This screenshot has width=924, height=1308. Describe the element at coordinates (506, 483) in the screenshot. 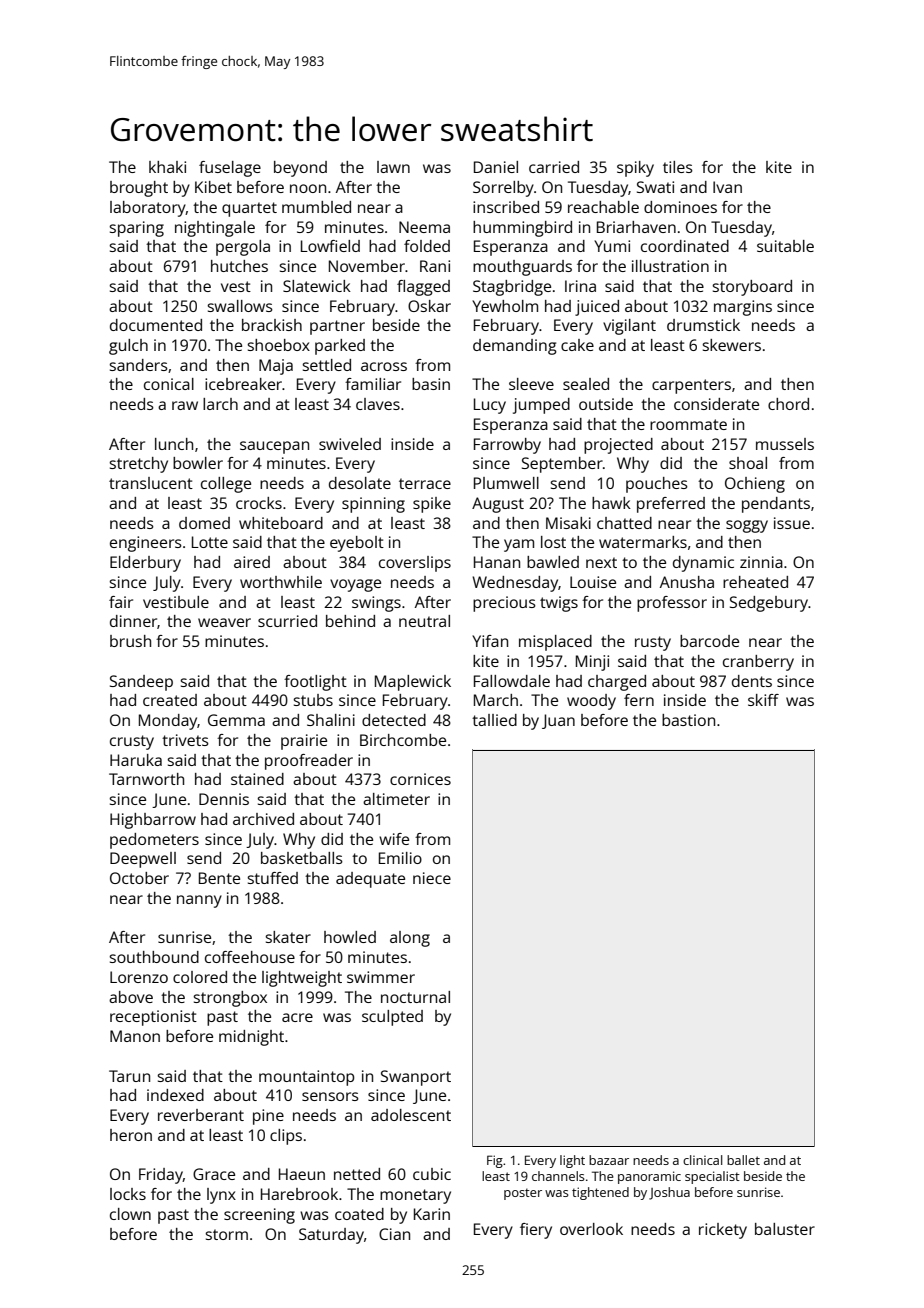

I see `Plumwell` at that location.
